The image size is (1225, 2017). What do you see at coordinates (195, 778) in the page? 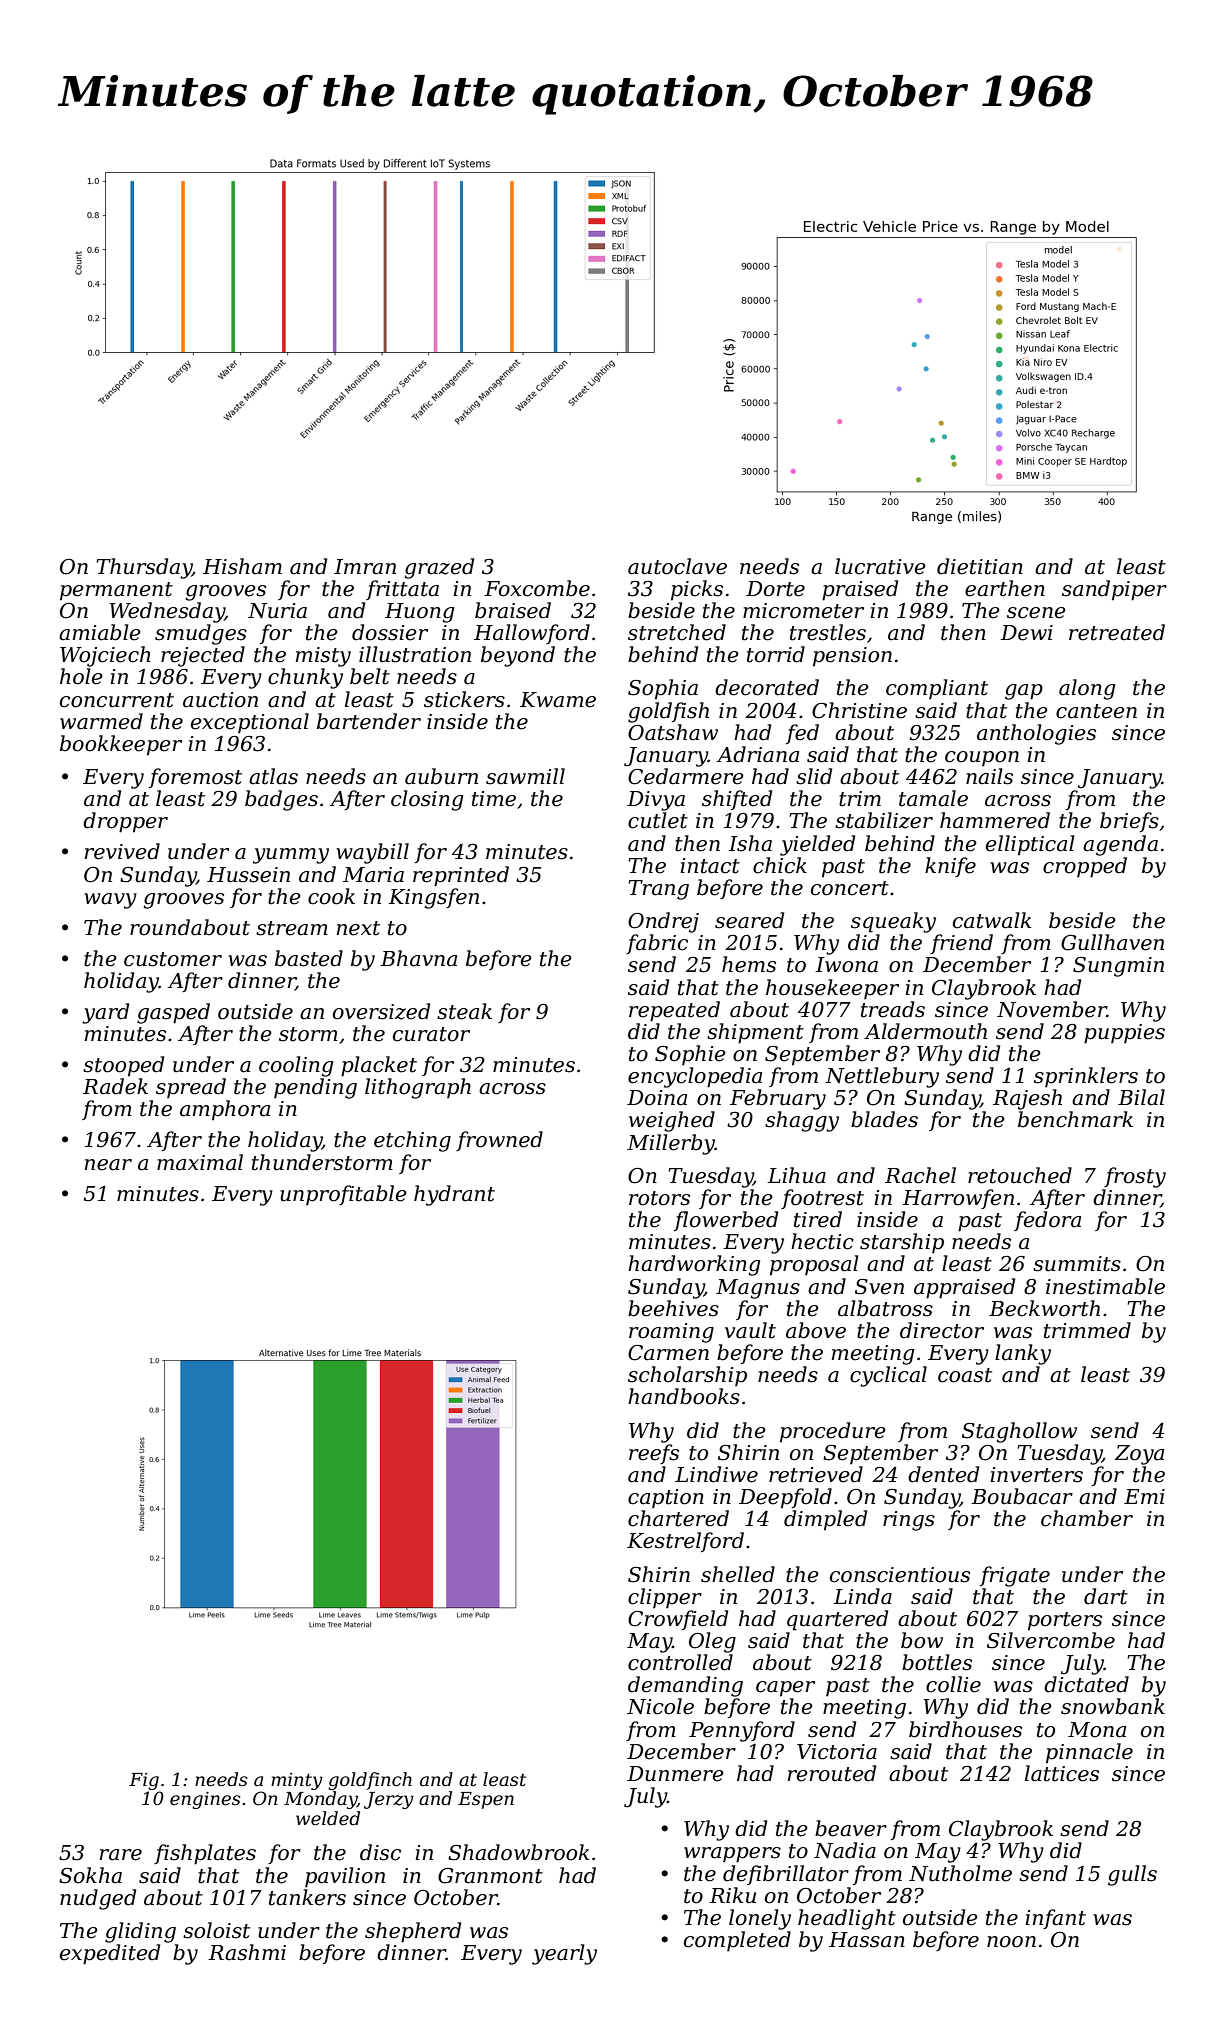
I see `foremost` at bounding box center [195, 778].
